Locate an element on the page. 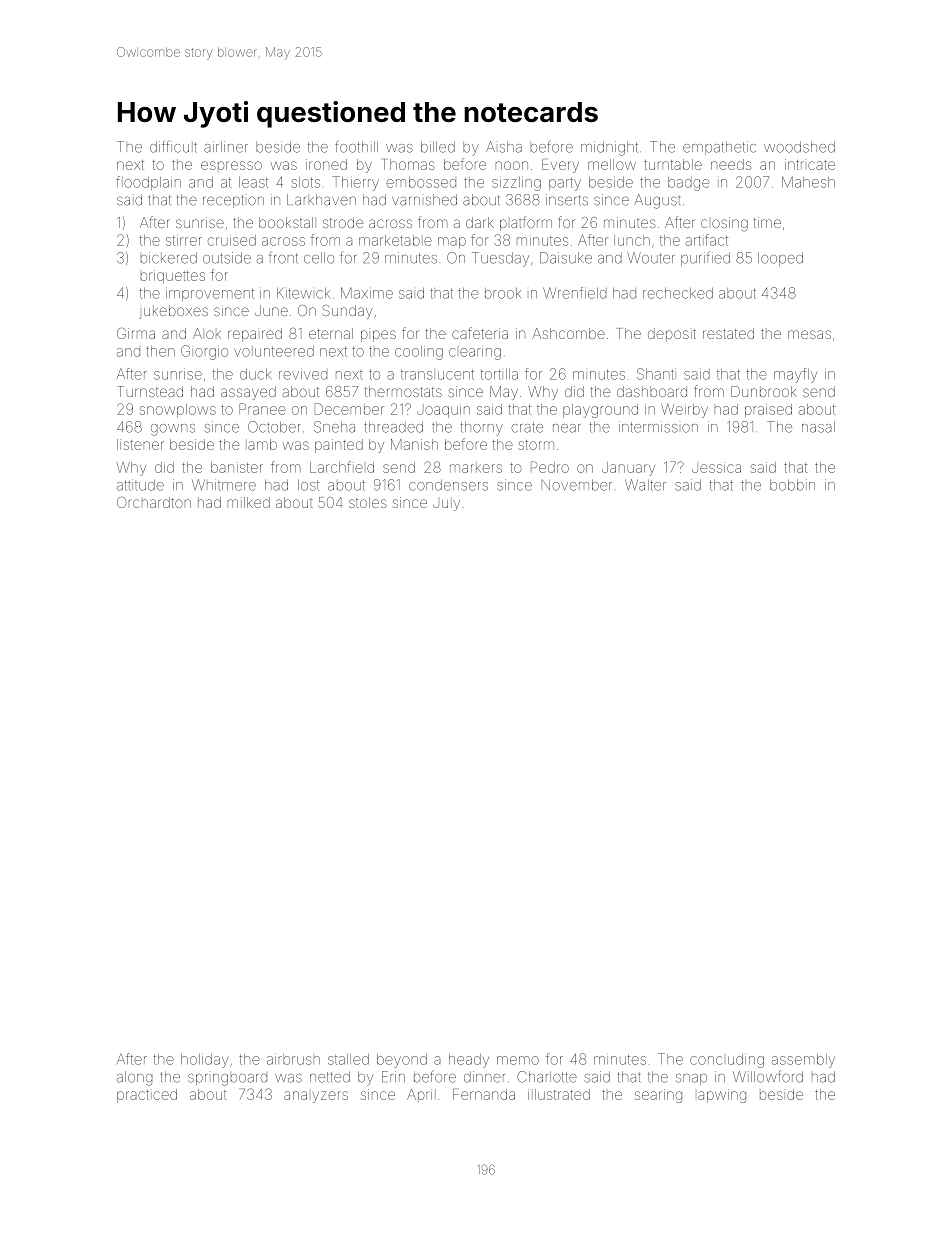  Walter is located at coordinates (645, 485).
